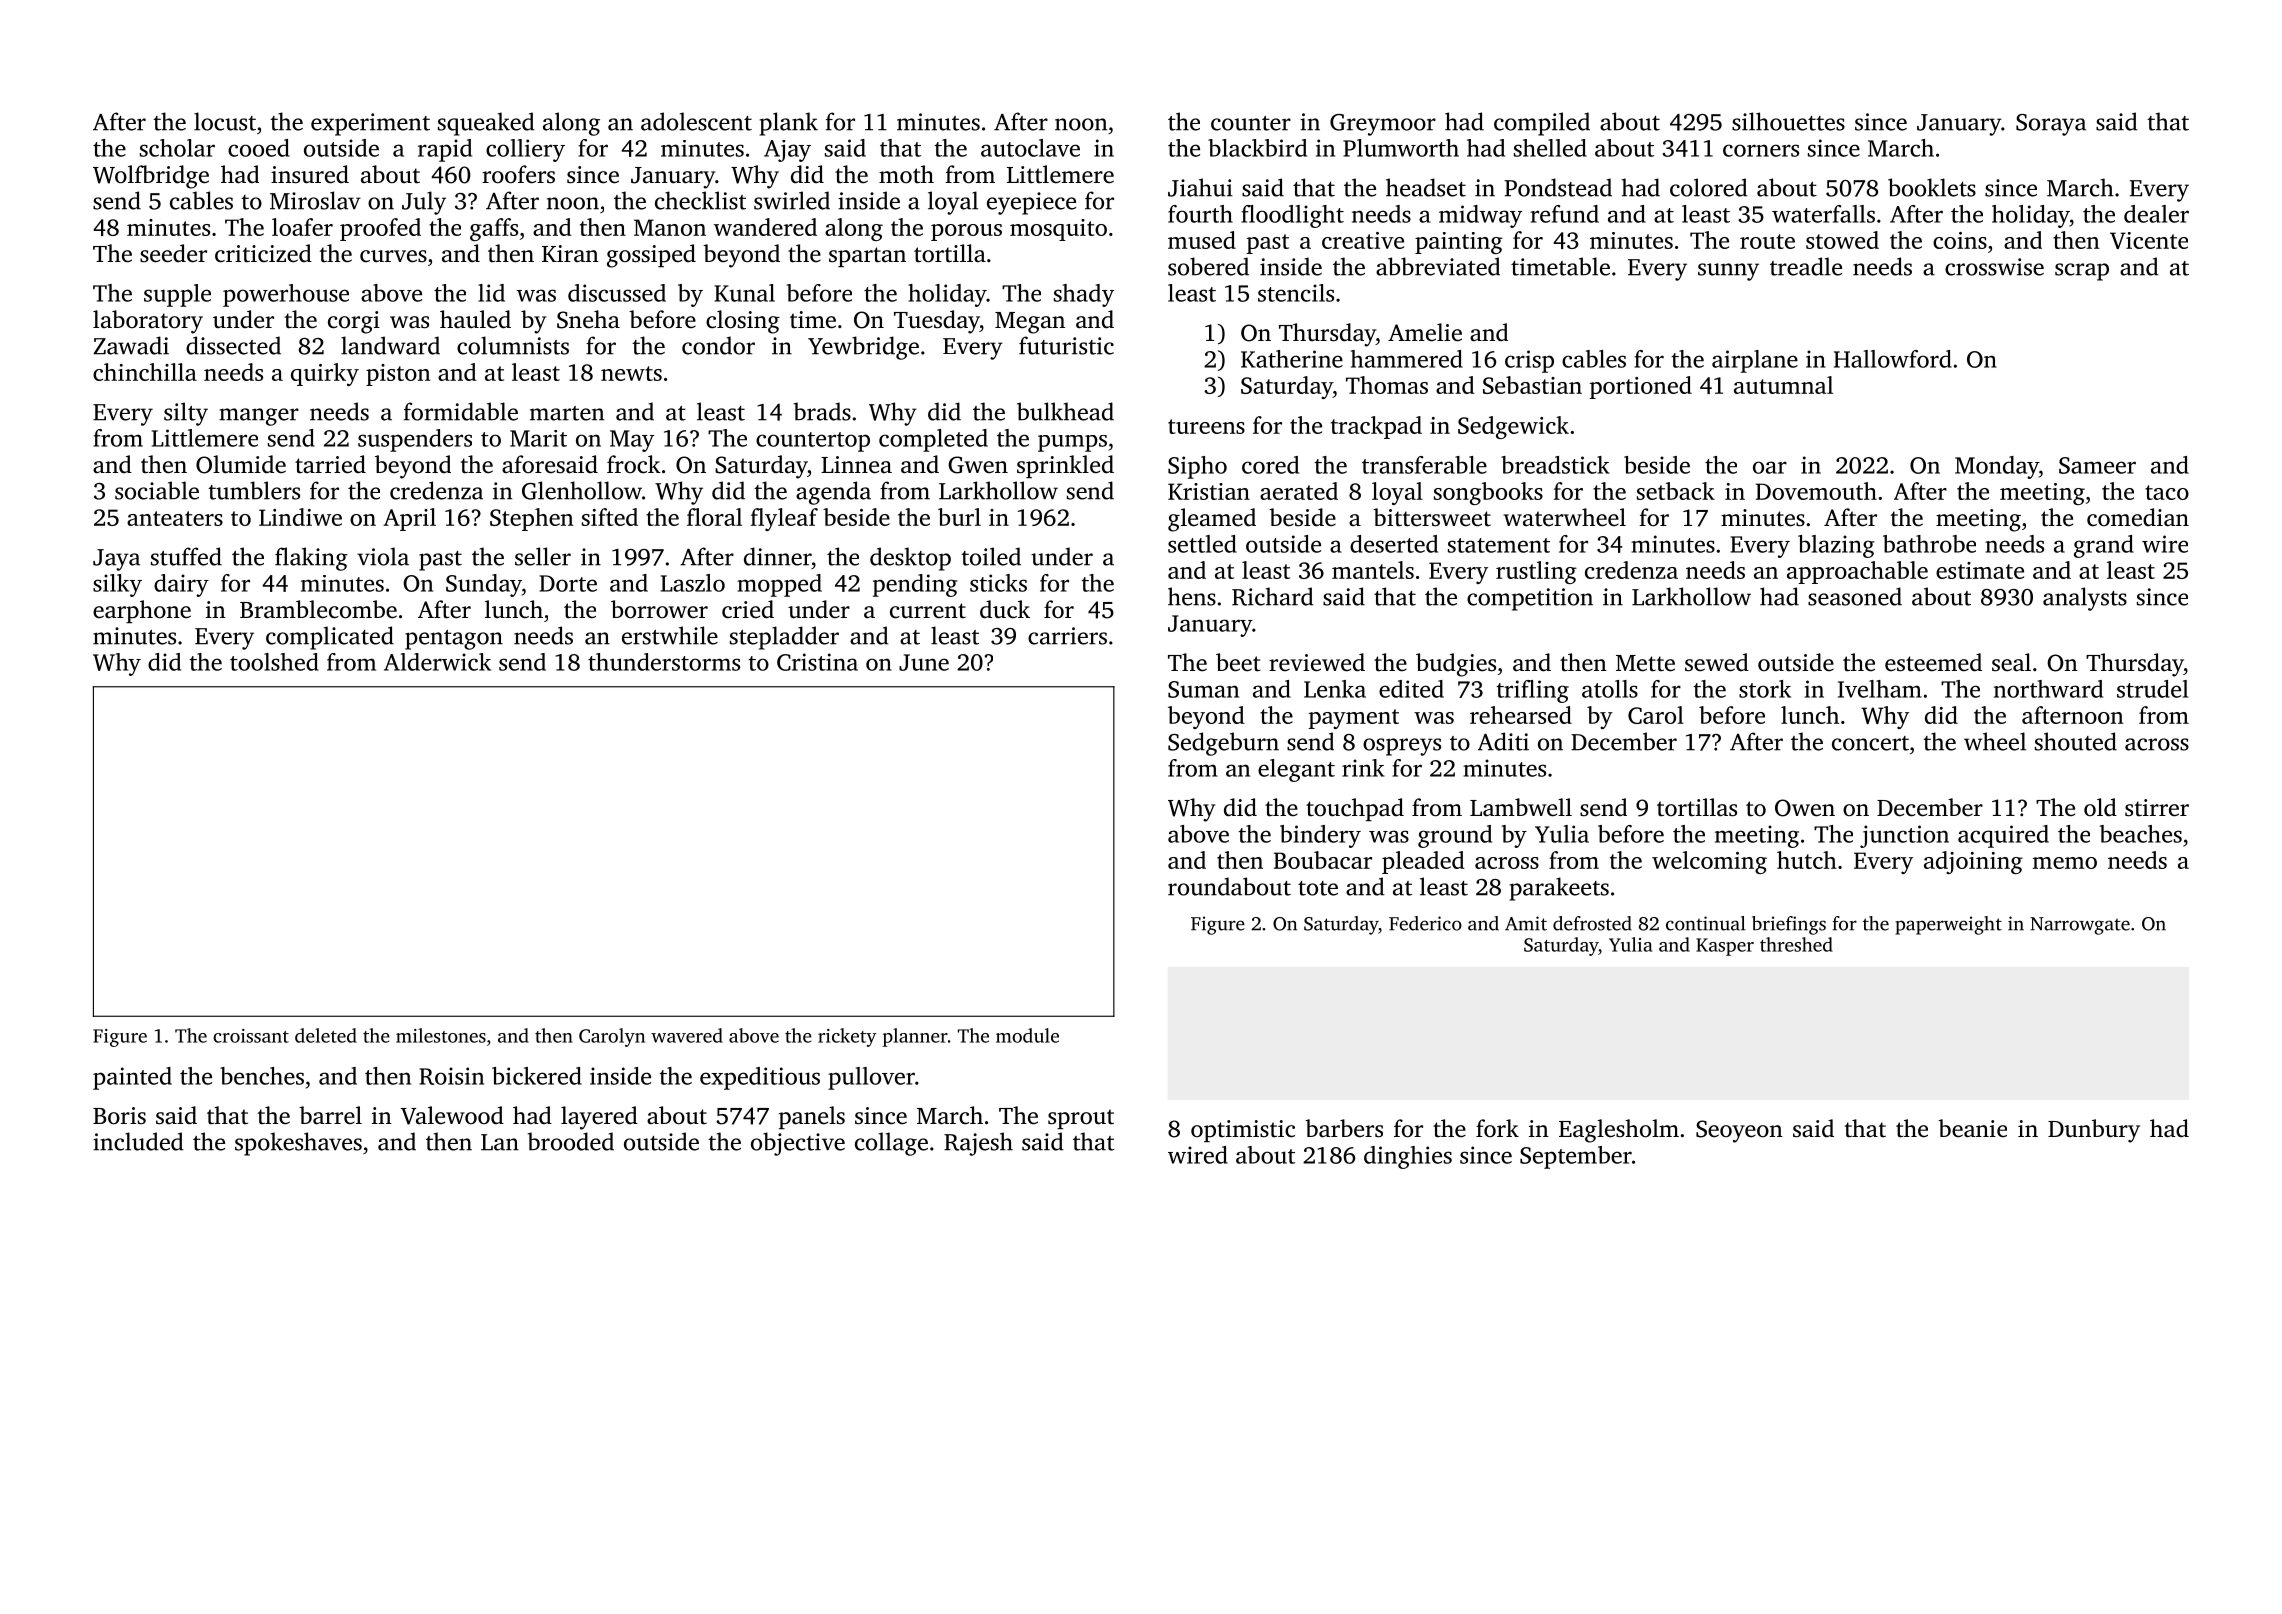  I want to click on Boris, so click(119, 1116).
